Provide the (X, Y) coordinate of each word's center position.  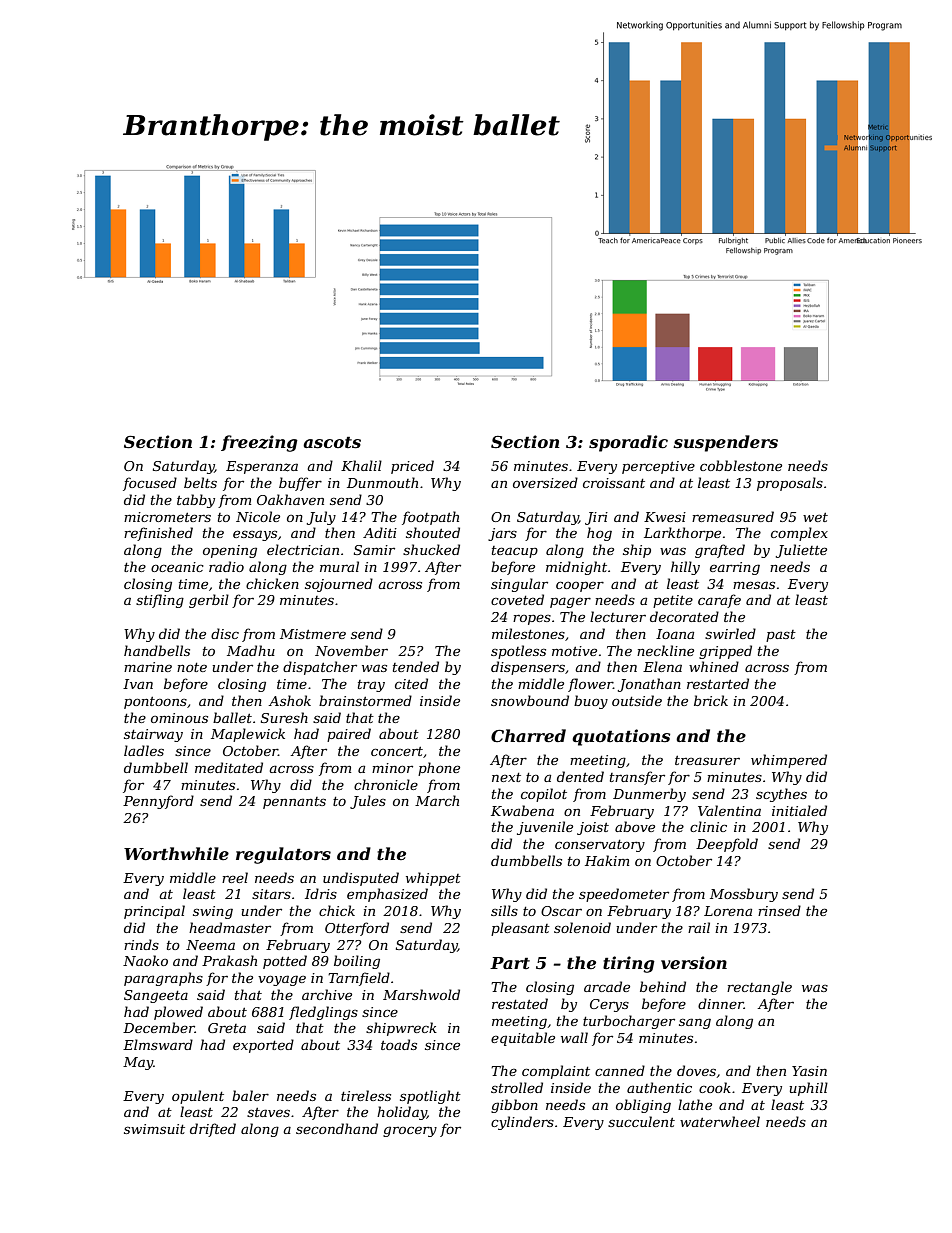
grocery (410, 1131)
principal (154, 912)
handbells (157, 650)
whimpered (789, 761)
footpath (430, 518)
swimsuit (154, 1129)
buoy (591, 702)
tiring (629, 964)
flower (590, 685)
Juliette (801, 551)
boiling (357, 962)
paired (349, 735)
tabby (196, 501)
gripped (725, 652)
